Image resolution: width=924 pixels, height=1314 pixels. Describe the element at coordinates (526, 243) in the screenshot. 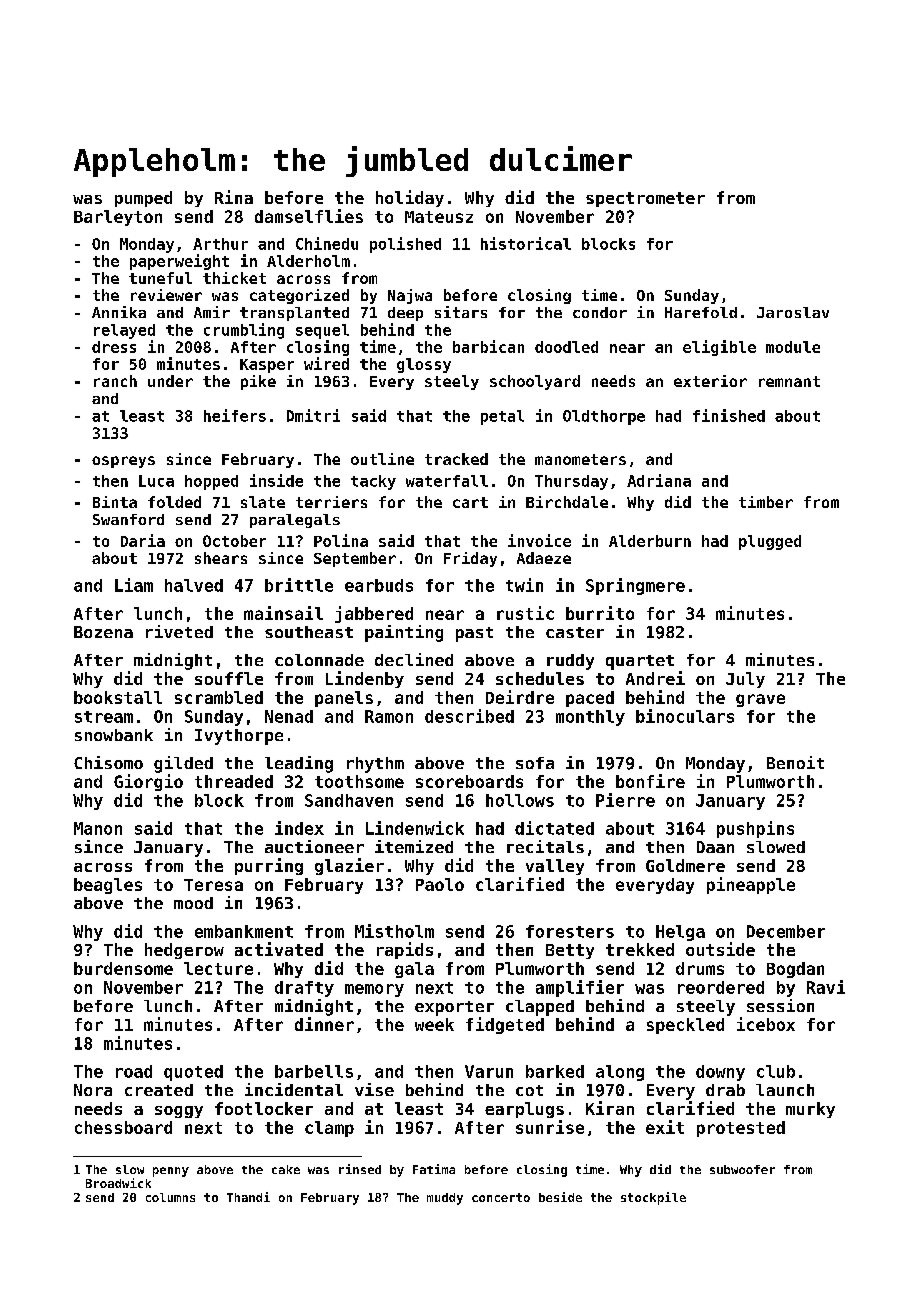

I see `historical` at that location.
